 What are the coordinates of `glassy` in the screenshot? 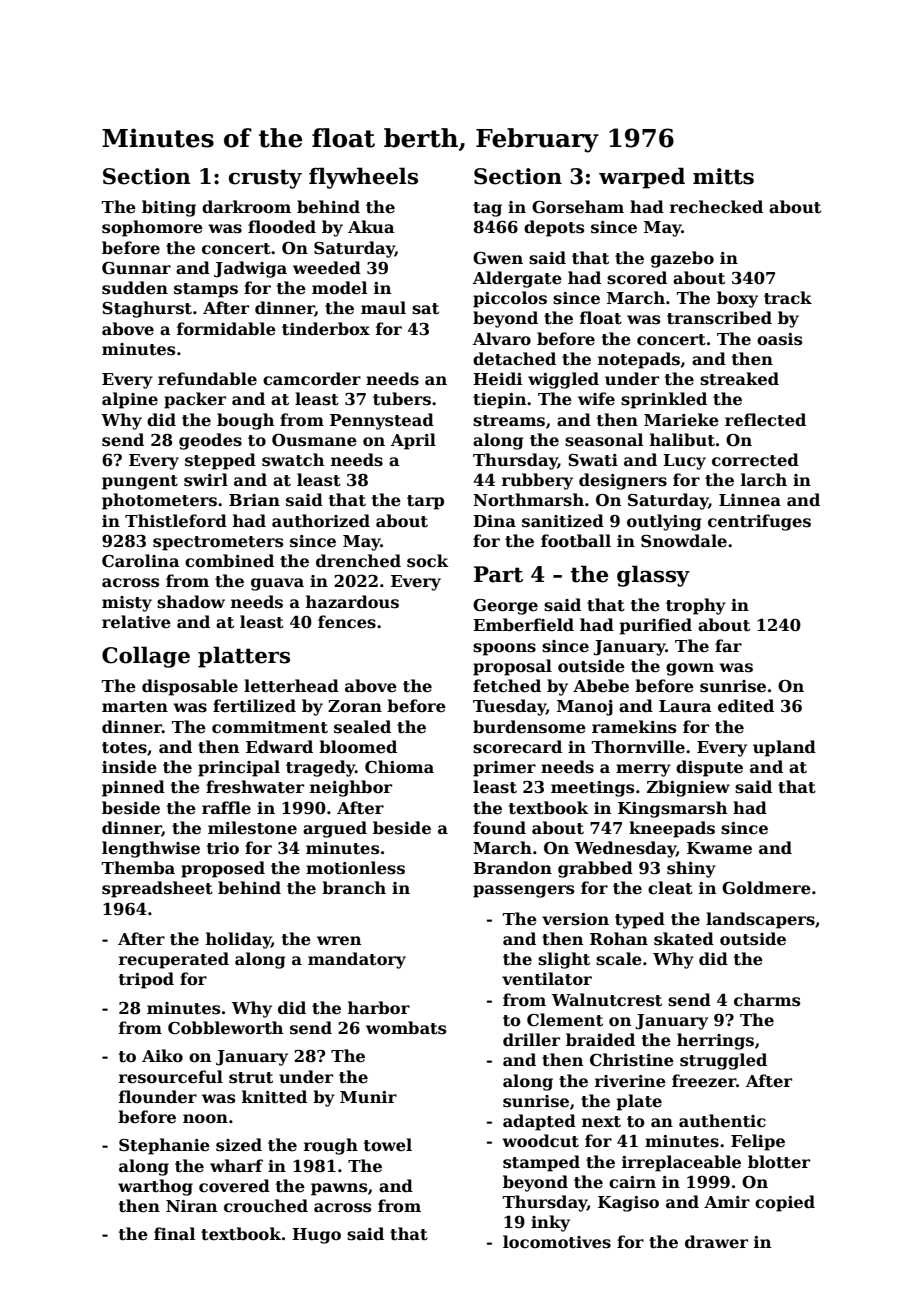 It's located at (653, 576).
